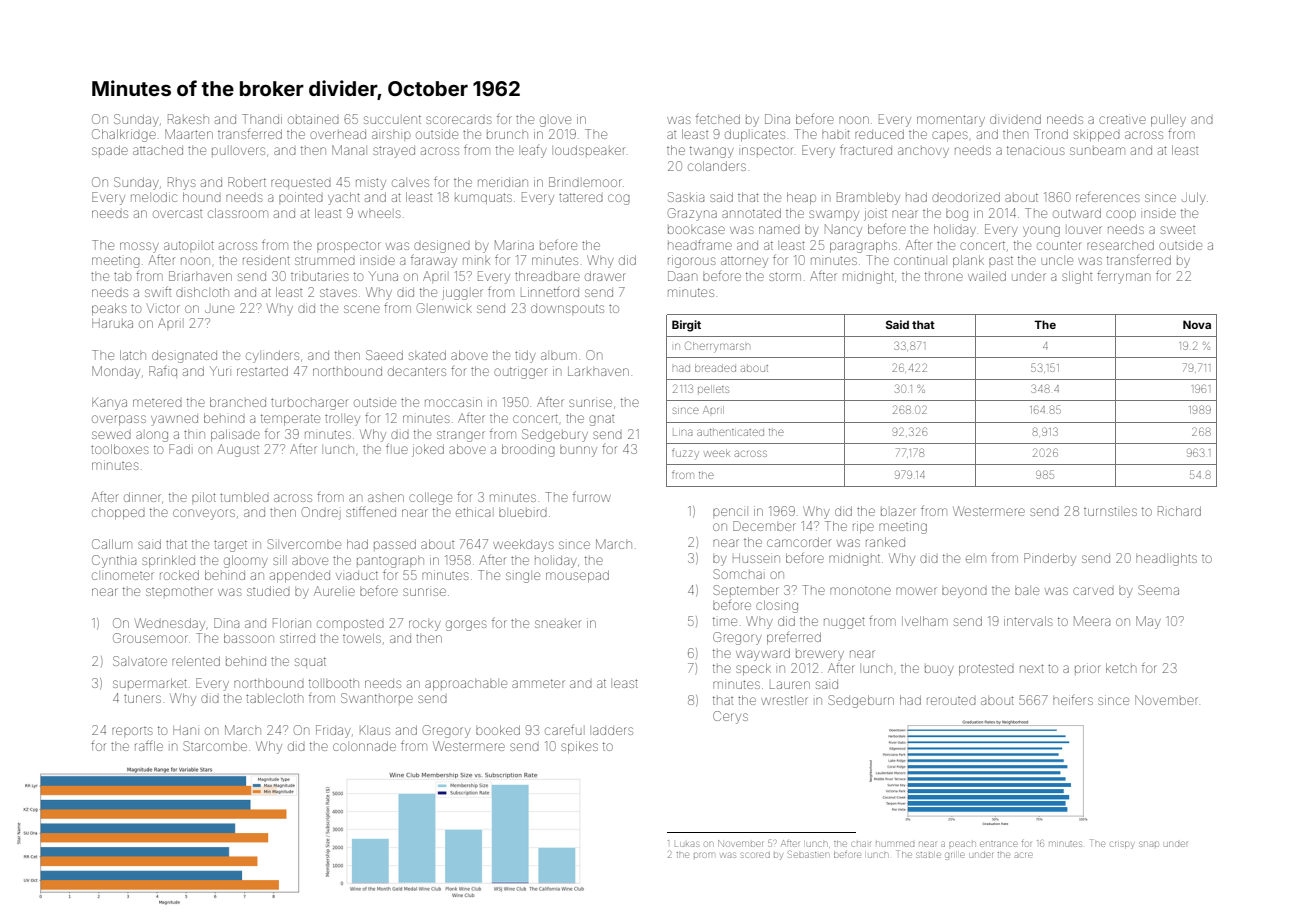  What do you see at coordinates (514, 245) in the screenshot?
I see `Marina` at bounding box center [514, 245].
